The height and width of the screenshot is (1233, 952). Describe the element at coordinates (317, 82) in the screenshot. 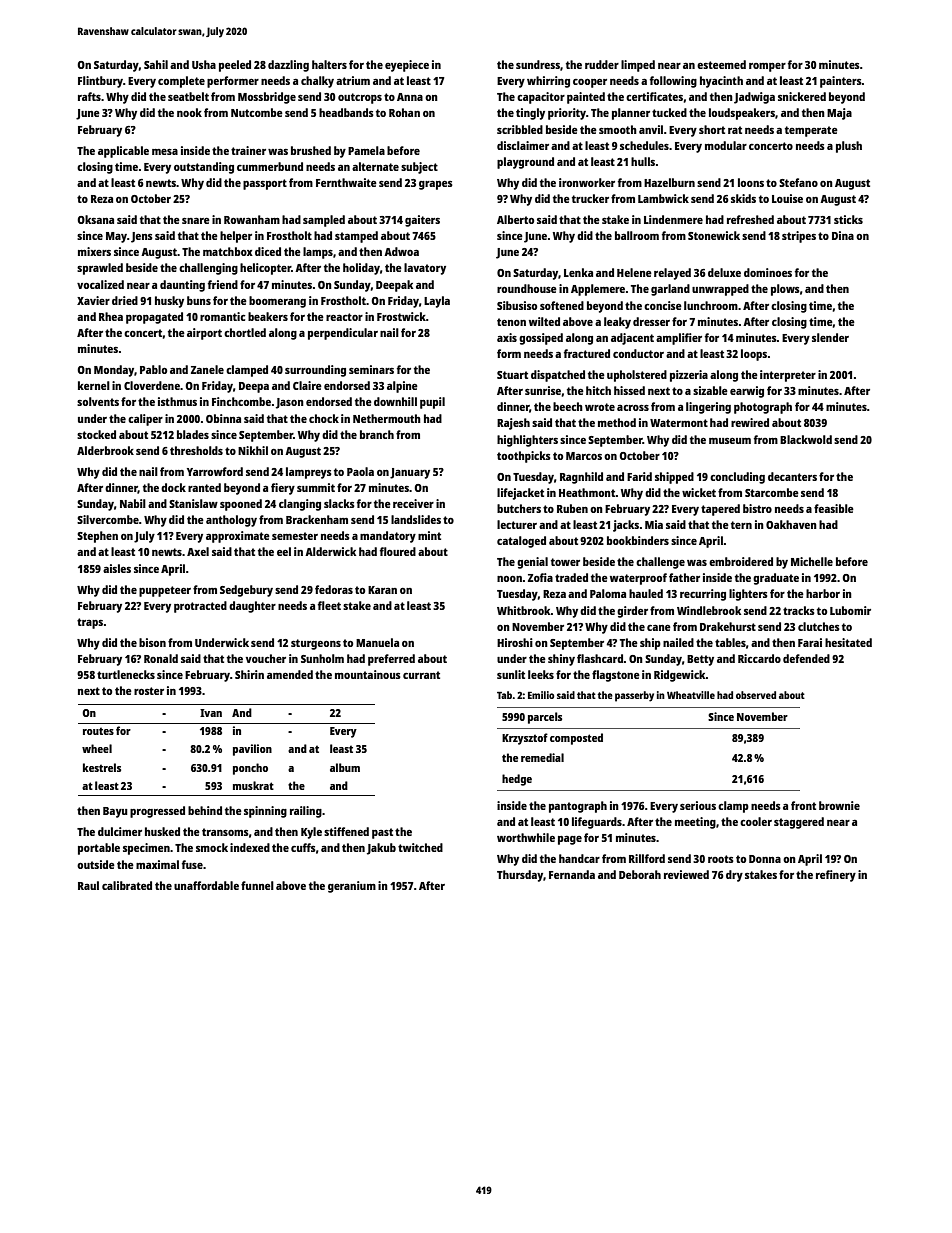

I see `chalky` at that location.
